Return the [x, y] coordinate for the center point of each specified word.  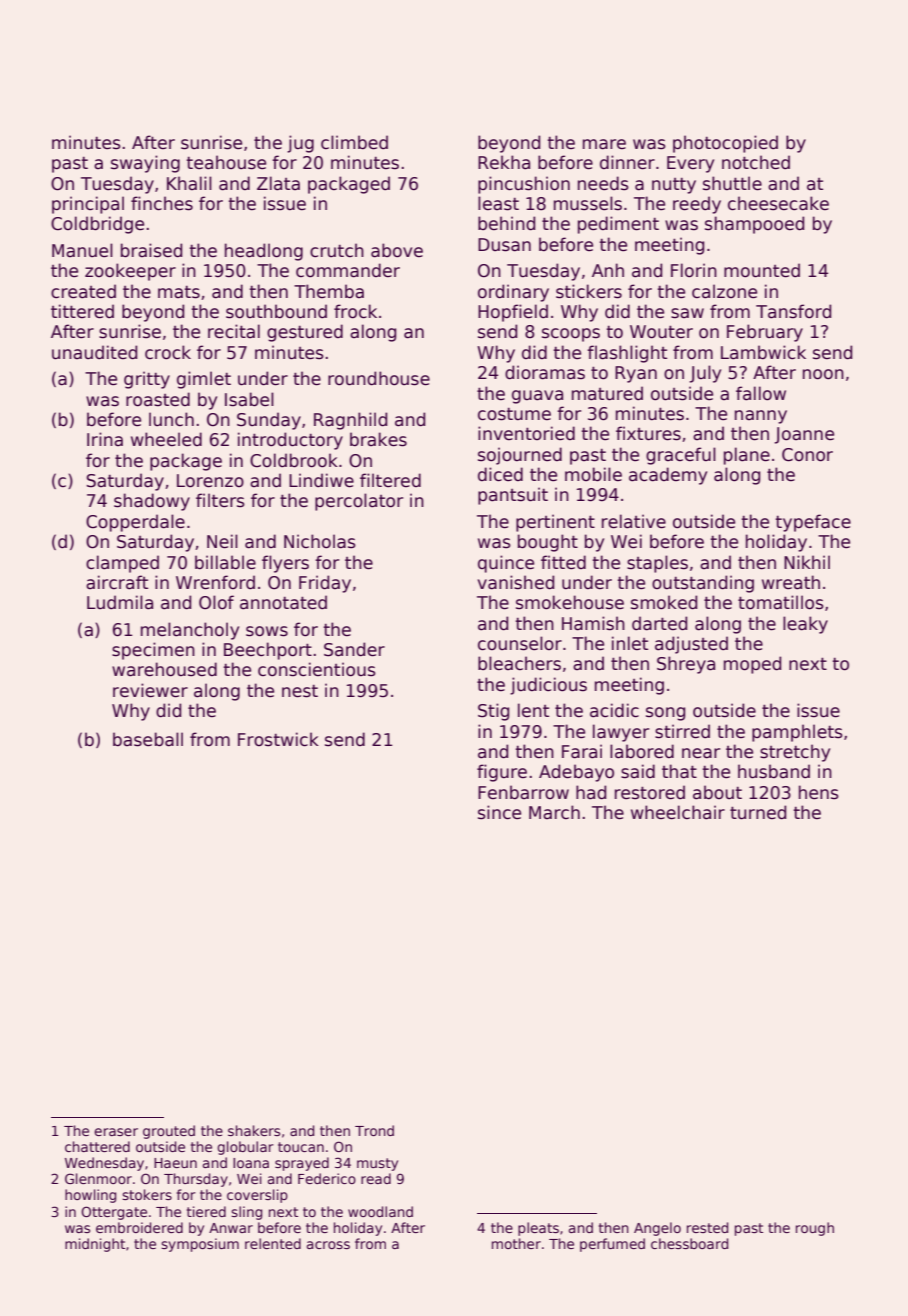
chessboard [689, 1243]
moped [752, 665]
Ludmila [120, 602]
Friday [325, 584]
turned [758, 812]
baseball [148, 739]
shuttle [732, 183]
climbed [354, 142]
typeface [813, 523]
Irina [105, 439]
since [499, 812]
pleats [538, 1229]
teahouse [226, 162]
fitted [563, 562]
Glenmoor [98, 1178]
